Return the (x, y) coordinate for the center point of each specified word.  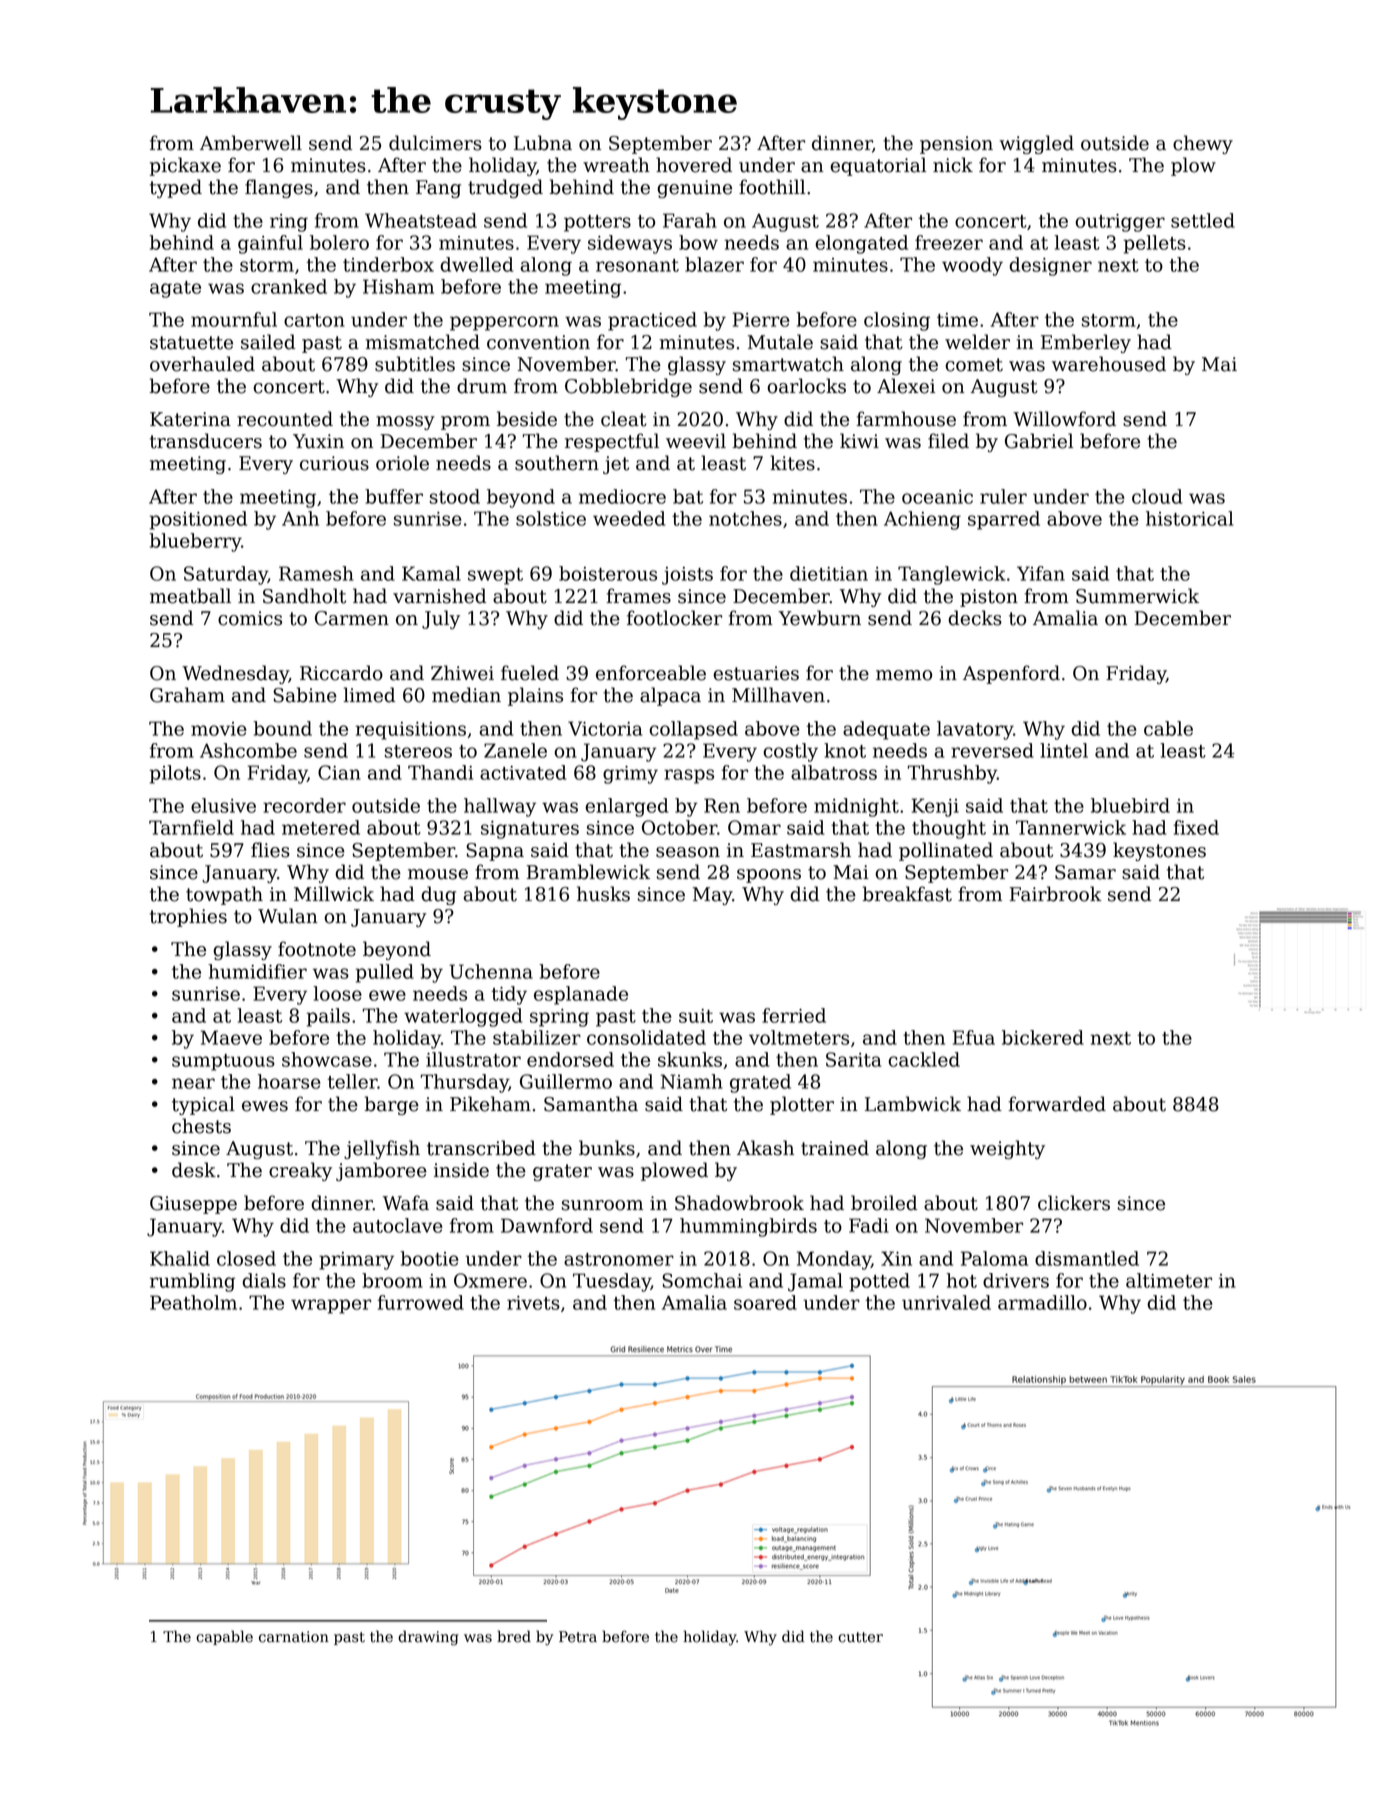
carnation (294, 1637)
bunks (607, 1148)
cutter (860, 1637)
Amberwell (251, 143)
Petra (578, 1637)
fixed (1196, 827)
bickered (1043, 1037)
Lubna (543, 143)
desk (194, 1170)
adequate (886, 730)
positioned (198, 520)
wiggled (1036, 144)
